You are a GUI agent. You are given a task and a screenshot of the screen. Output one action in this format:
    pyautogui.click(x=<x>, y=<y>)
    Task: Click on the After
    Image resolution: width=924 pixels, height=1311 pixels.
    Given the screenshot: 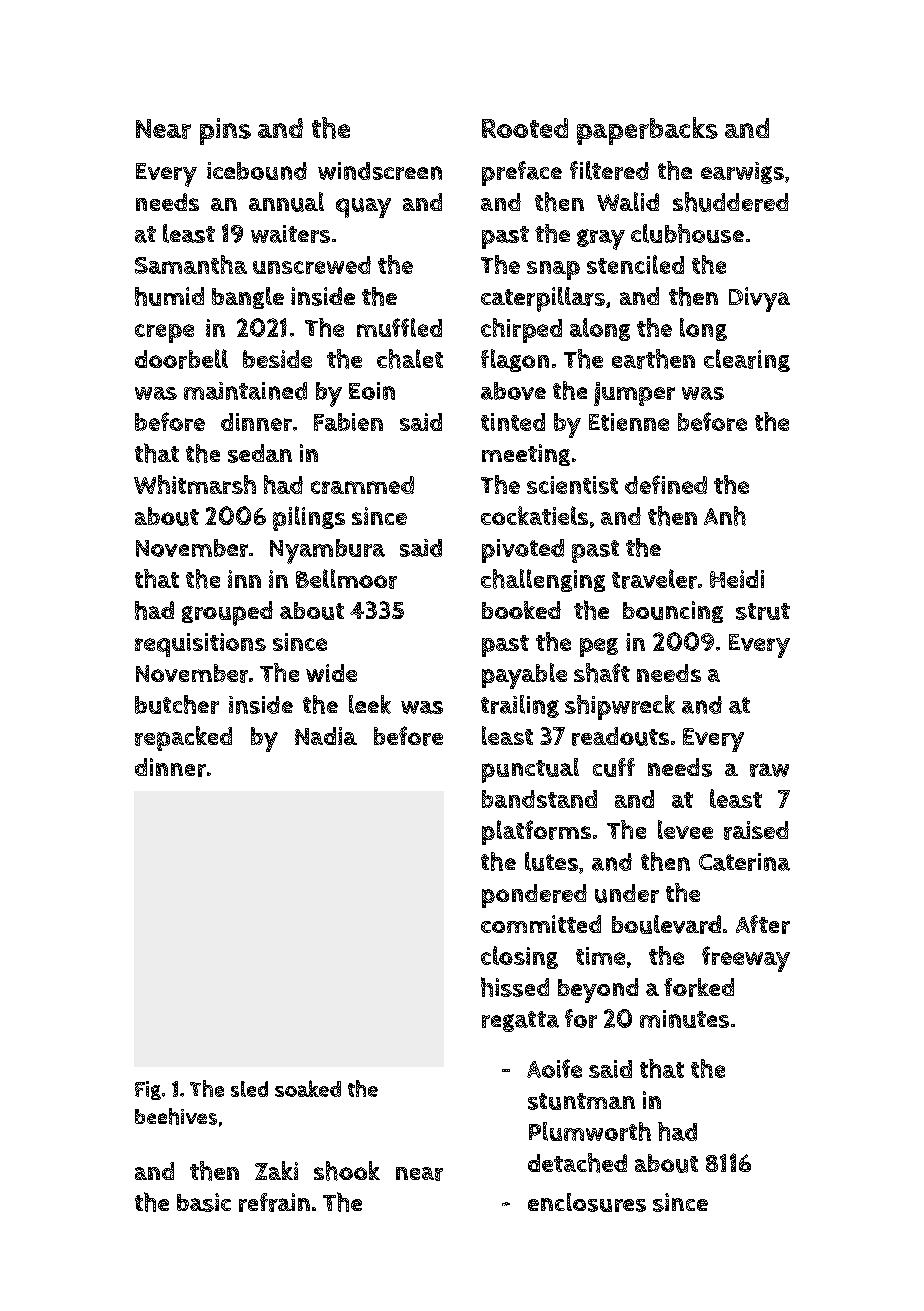 What is the action you would take?
    pyautogui.click(x=763, y=924)
